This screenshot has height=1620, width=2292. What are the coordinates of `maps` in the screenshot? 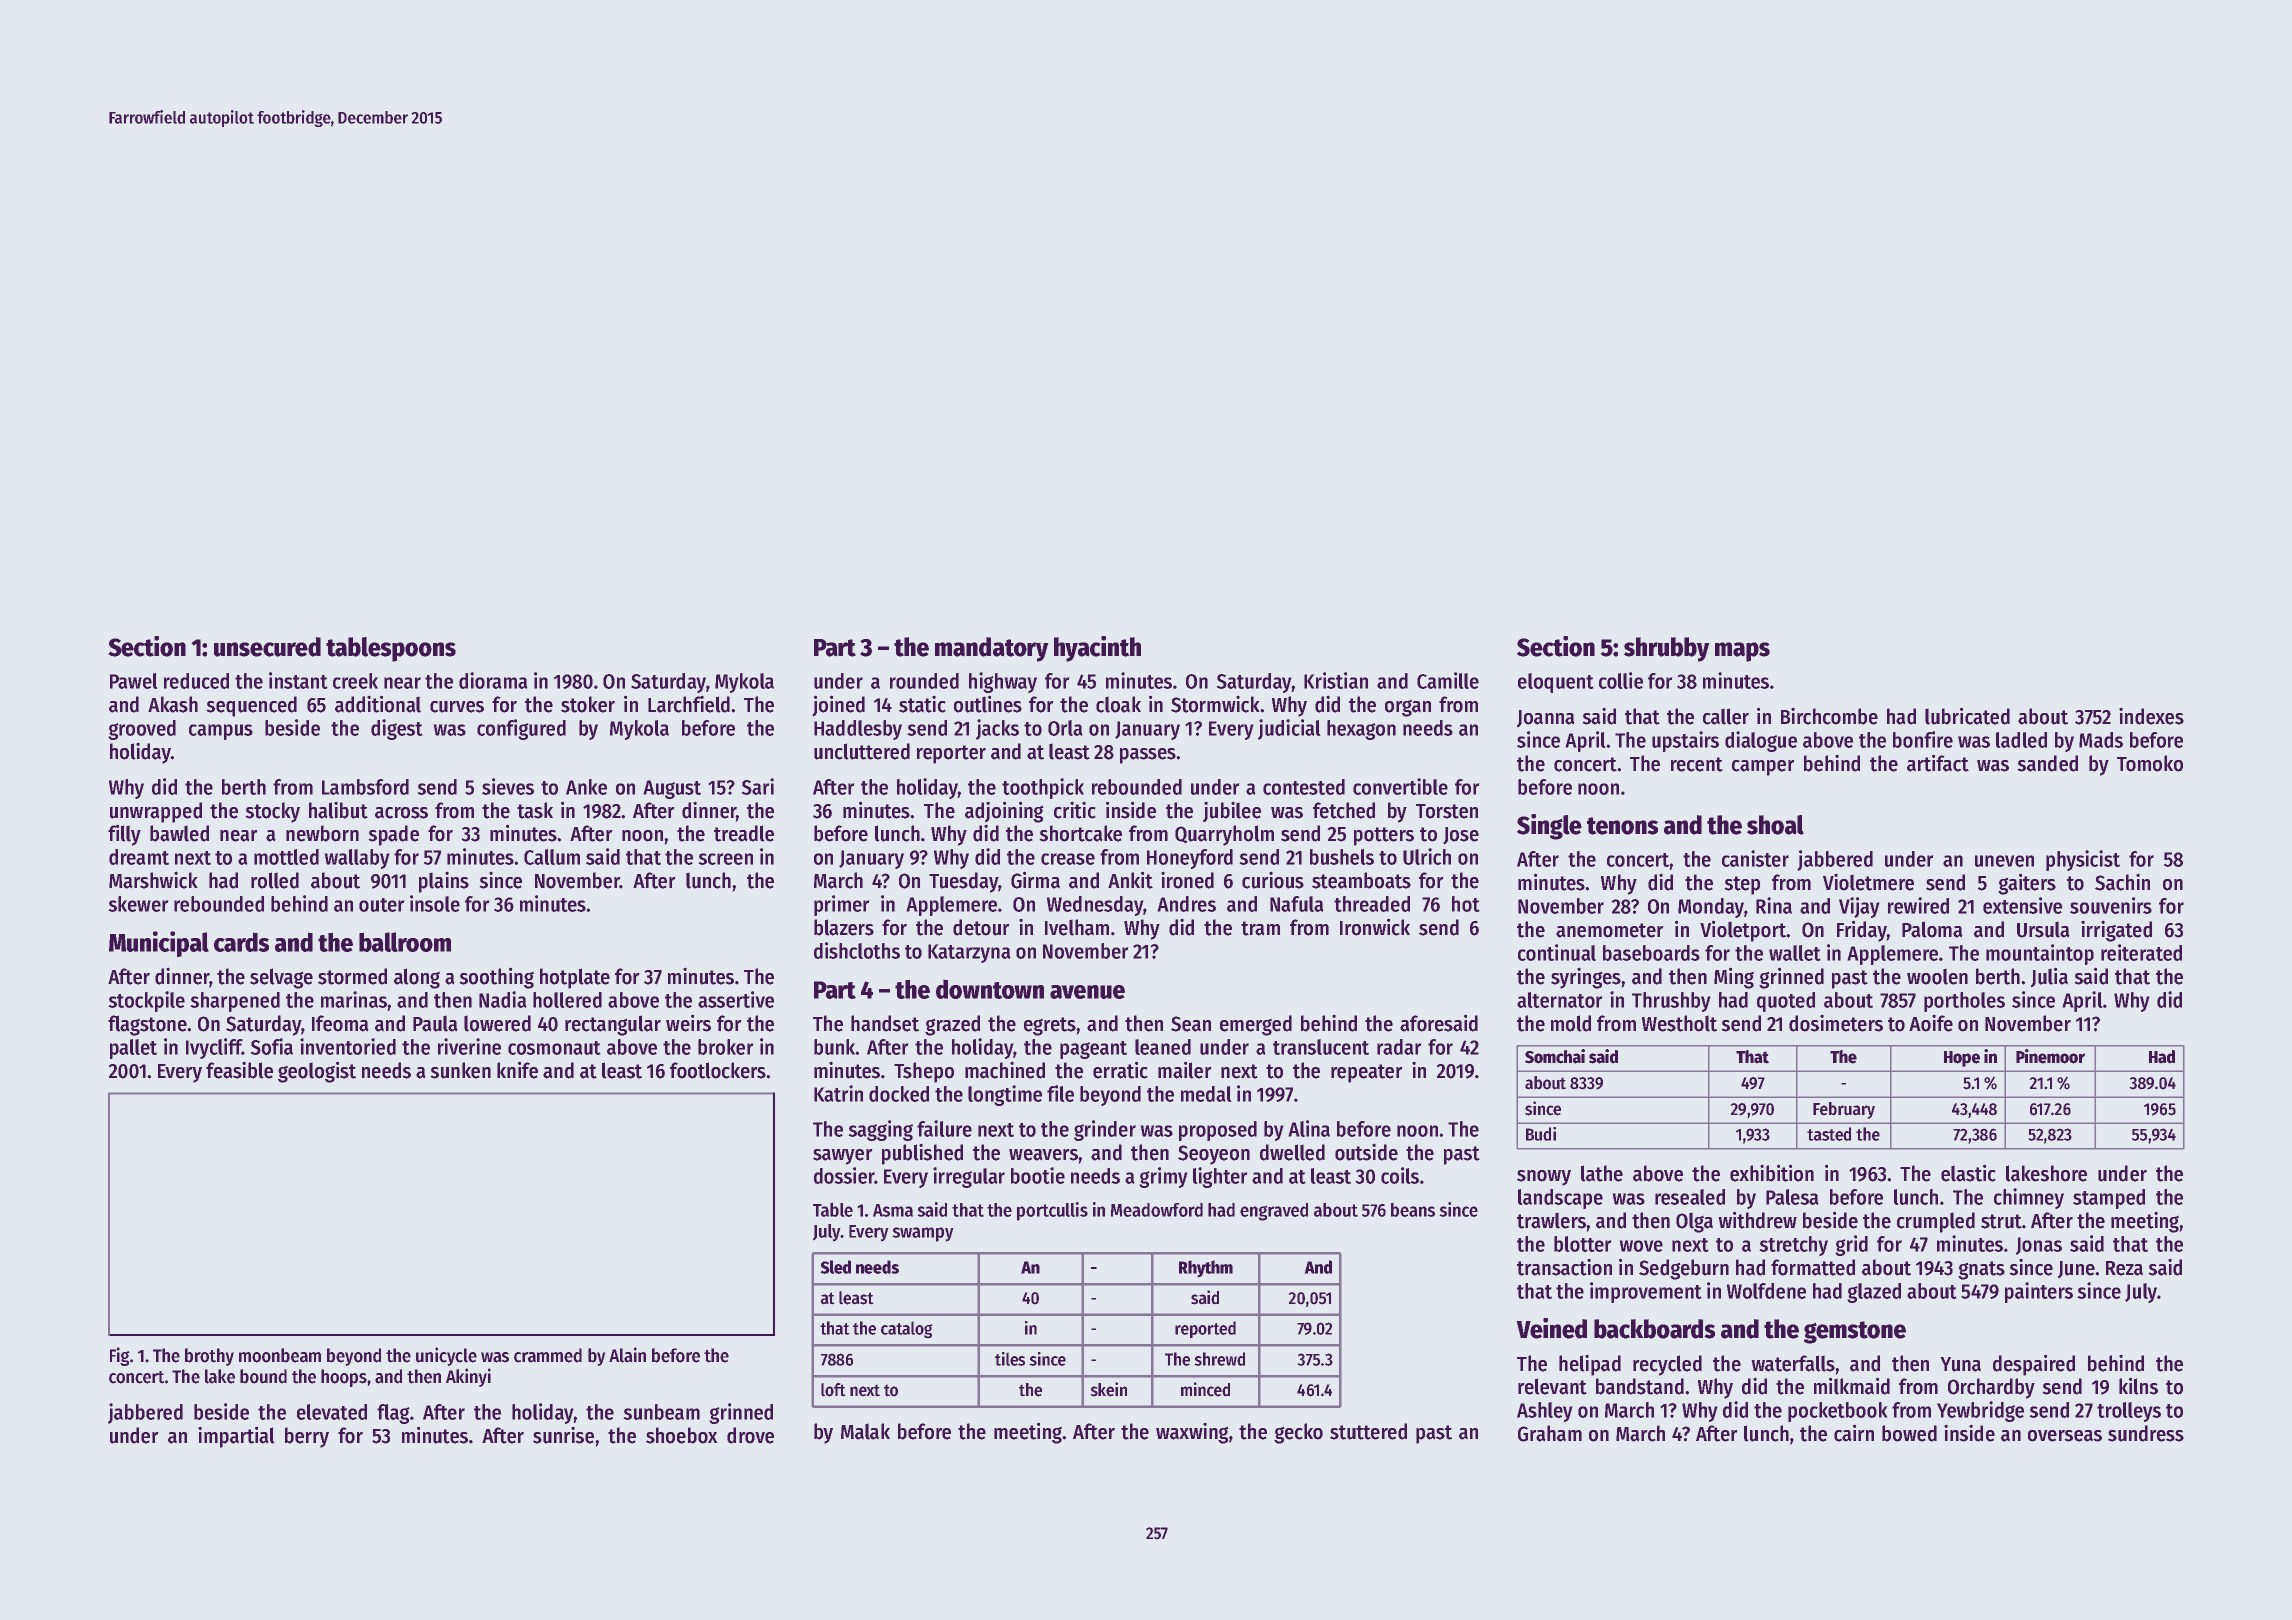 It's located at (1742, 652).
